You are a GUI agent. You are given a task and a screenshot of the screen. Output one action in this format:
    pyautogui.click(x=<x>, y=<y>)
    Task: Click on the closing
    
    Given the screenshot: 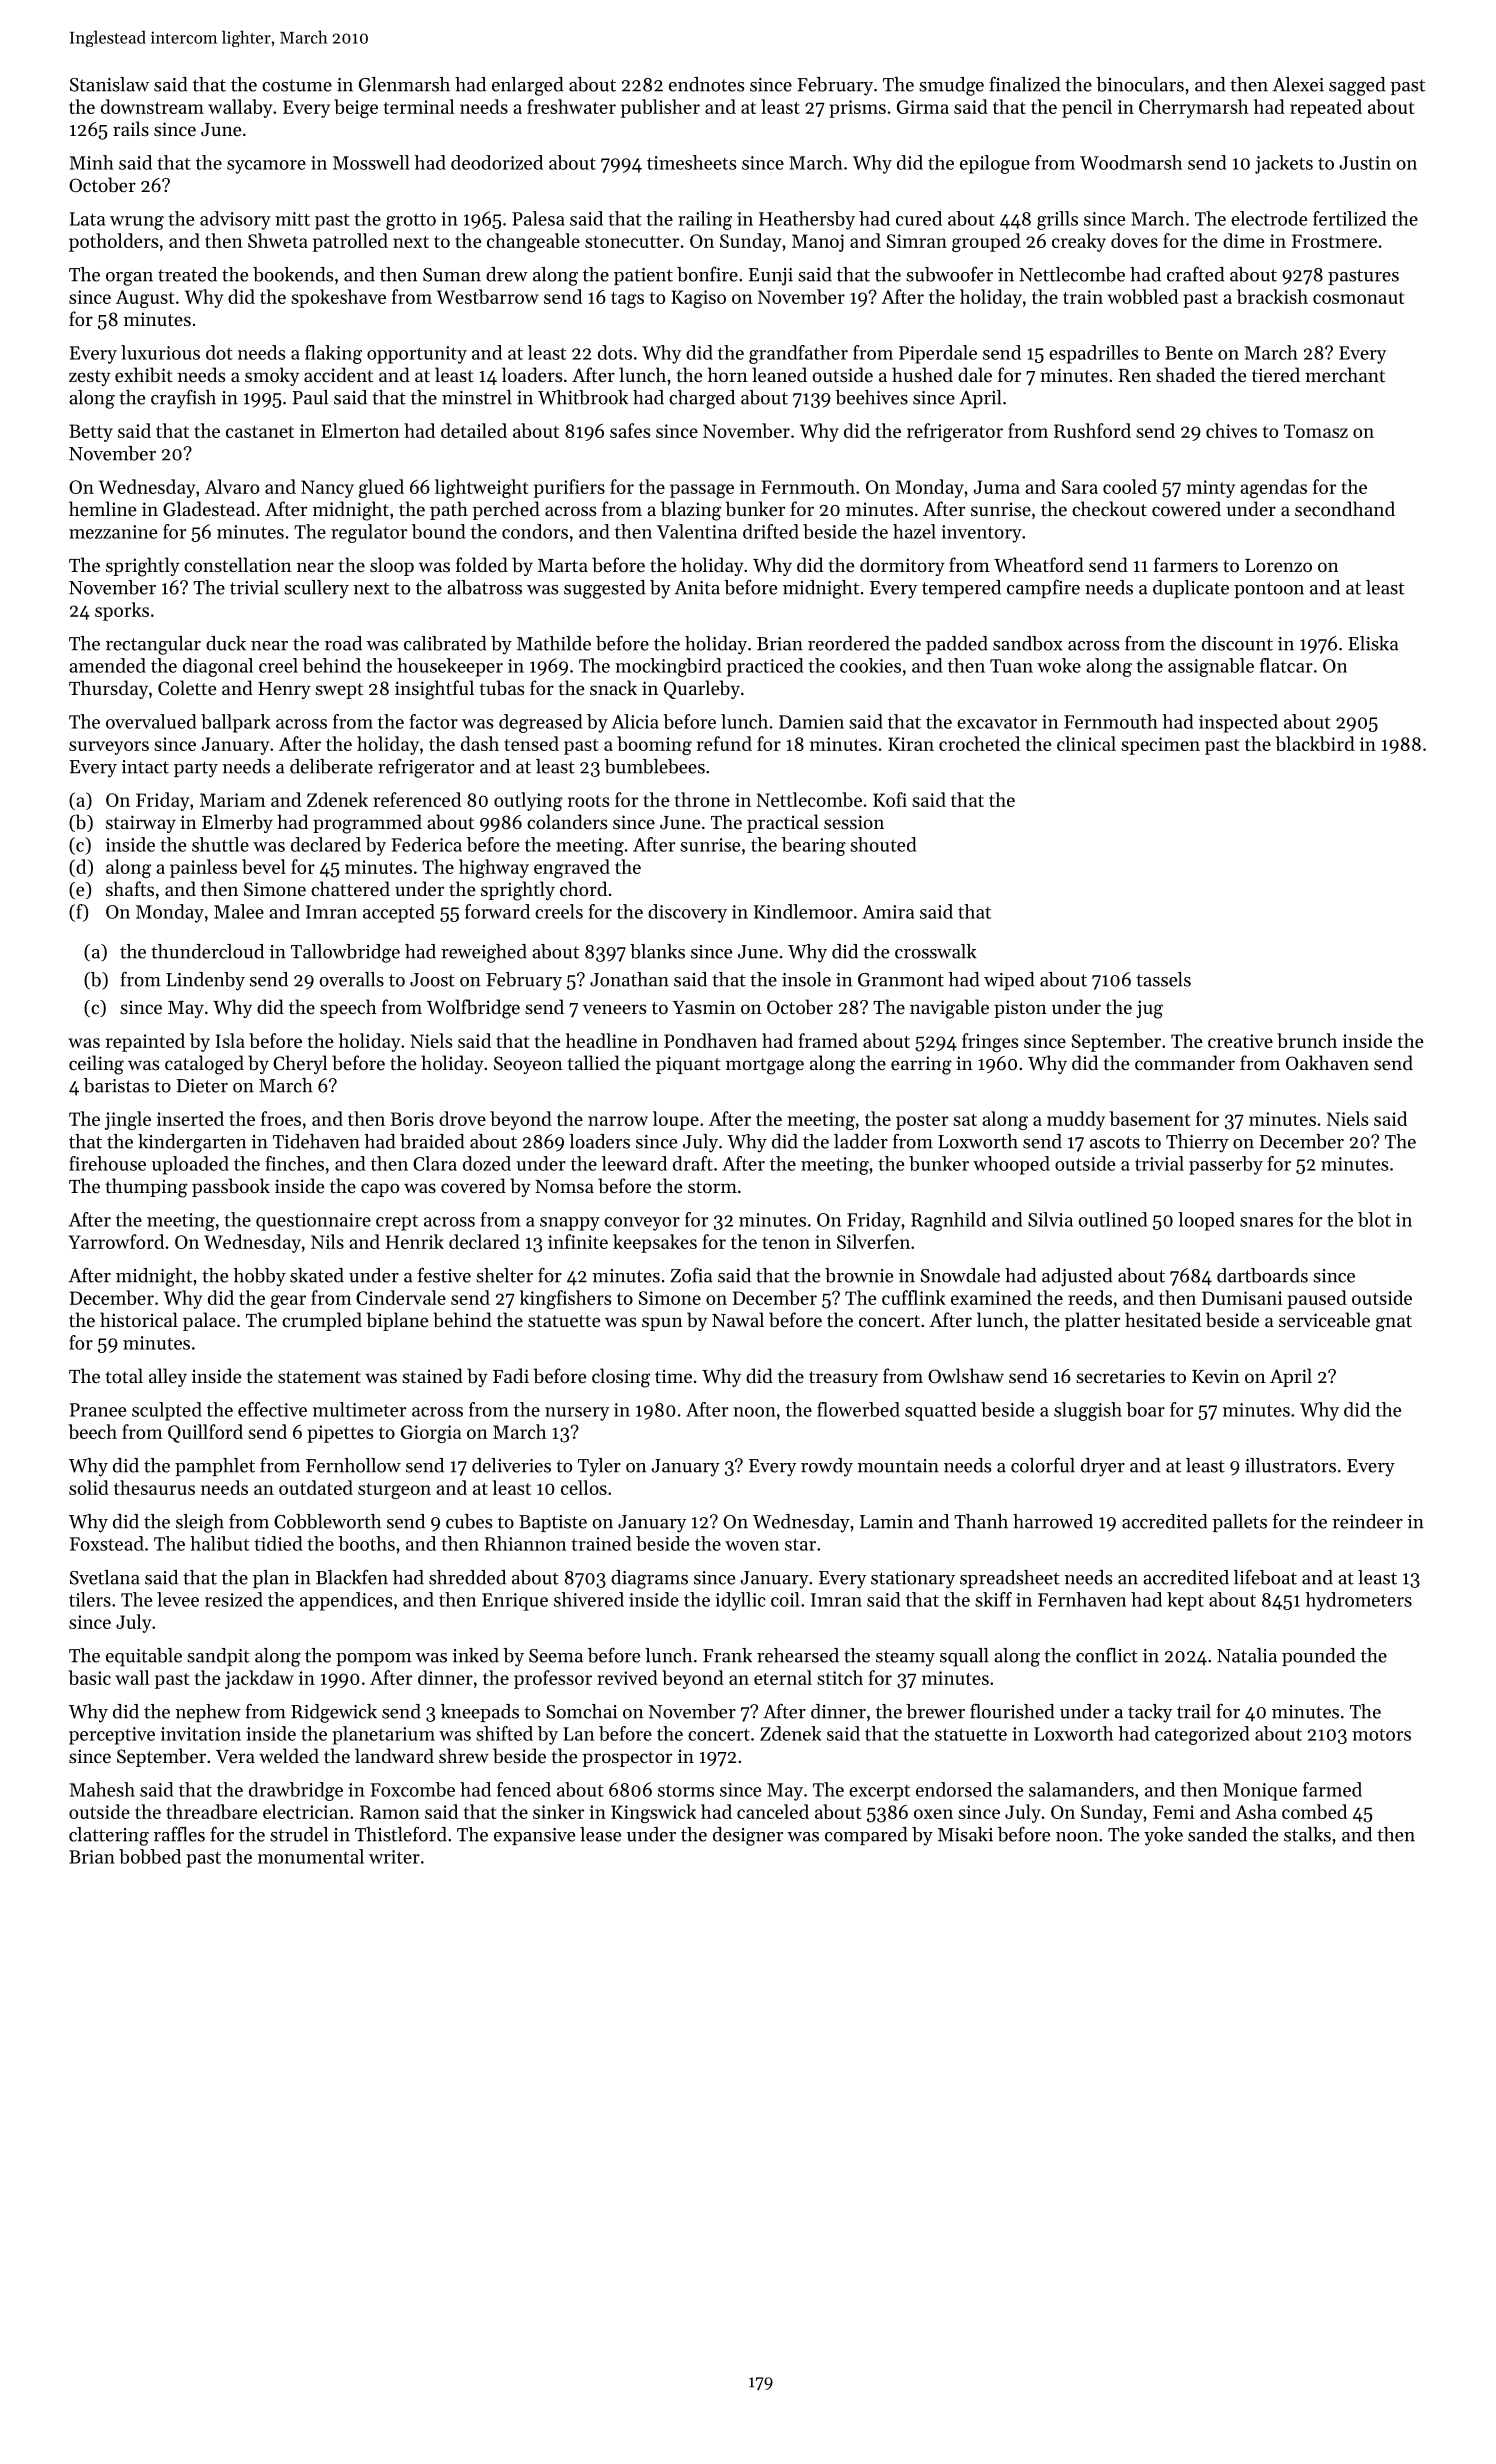 What is the action you would take?
    pyautogui.click(x=621, y=1378)
